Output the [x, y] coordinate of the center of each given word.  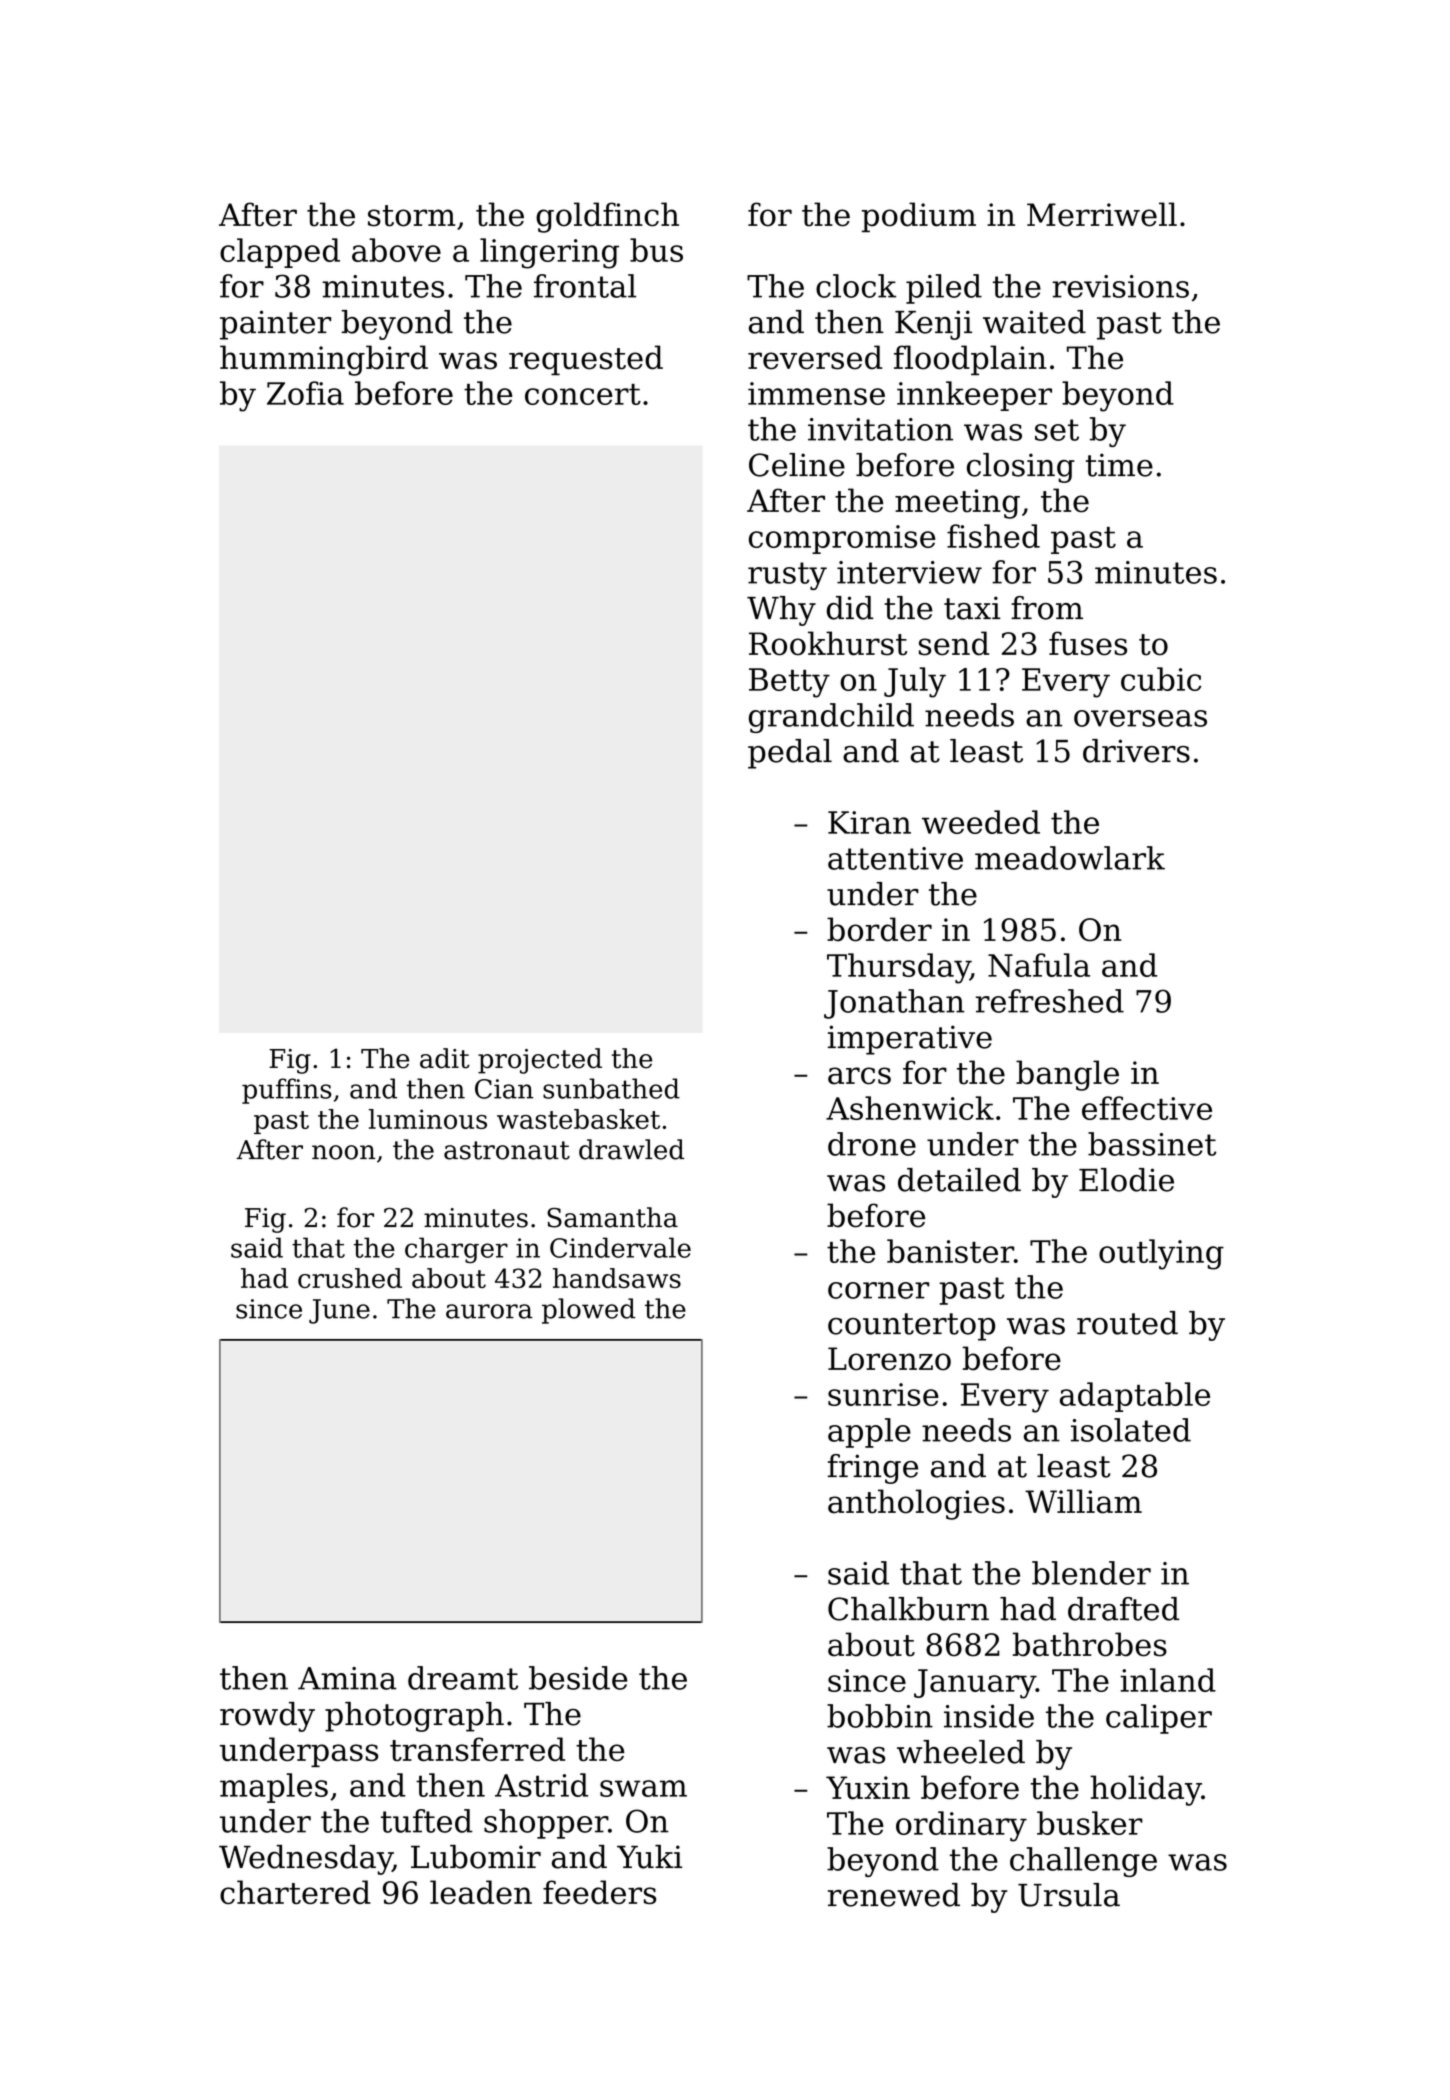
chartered [295, 1892]
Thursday [898, 968]
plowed [588, 1311]
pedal [790, 754]
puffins [287, 1091]
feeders [599, 1892]
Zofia [305, 393]
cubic [1161, 679]
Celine [797, 465]
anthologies [916, 1504]
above [396, 250]
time [1119, 465]
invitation [880, 429]
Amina [347, 1678]
